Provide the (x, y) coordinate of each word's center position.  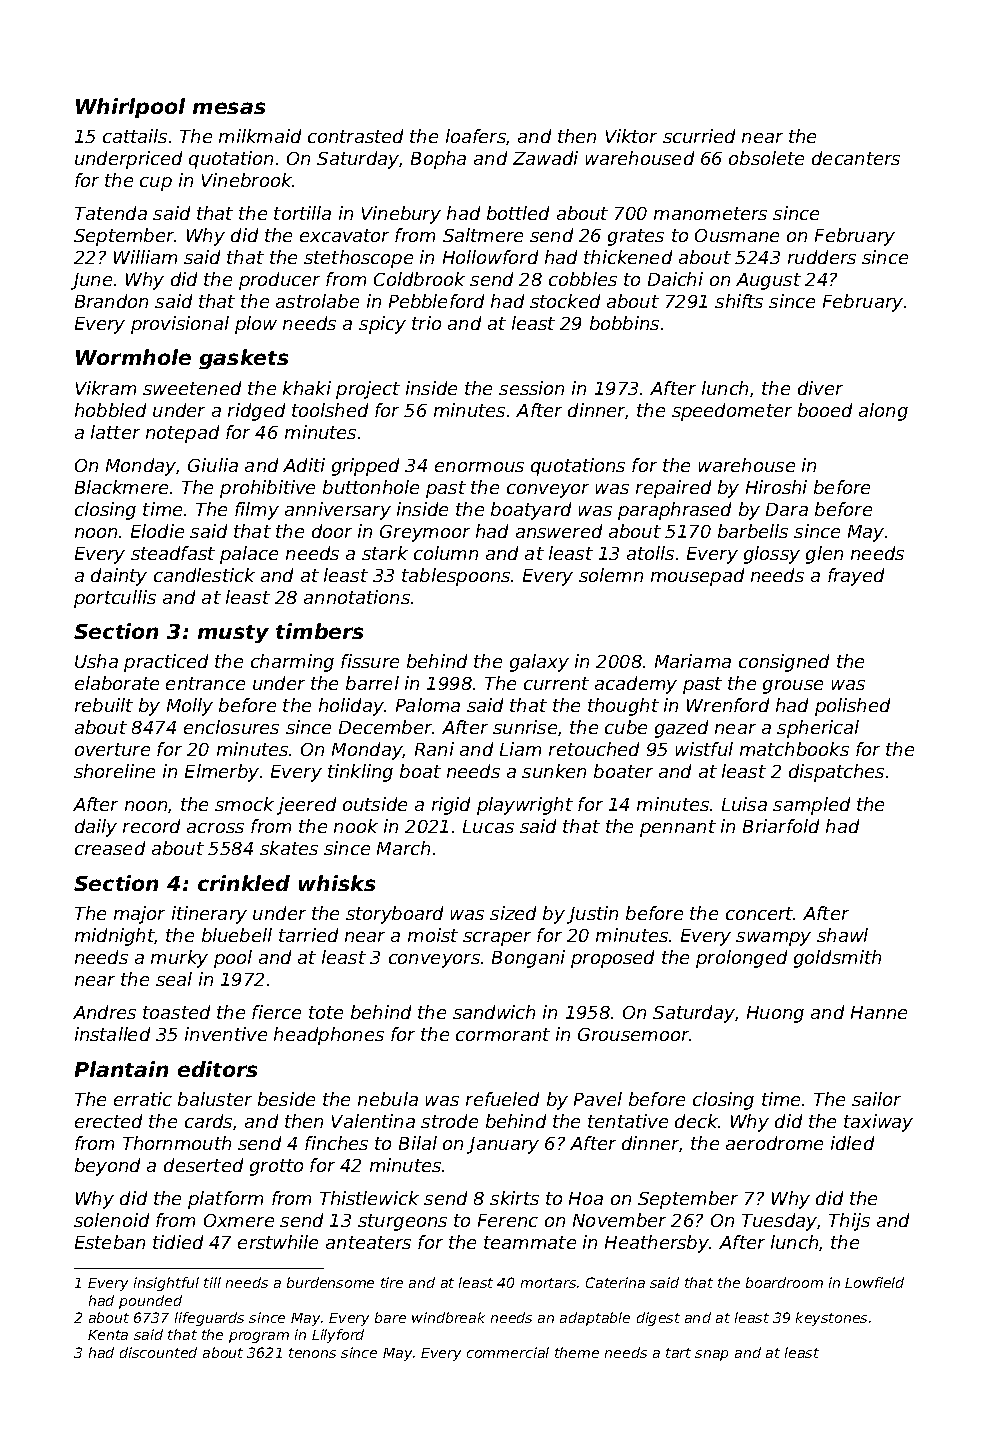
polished (852, 707)
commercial (508, 1352)
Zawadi (545, 158)
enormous (479, 467)
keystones (831, 1319)
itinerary (209, 915)
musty (233, 634)
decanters (856, 158)
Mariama (693, 661)
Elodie (157, 531)
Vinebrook (247, 180)
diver (820, 388)
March (403, 848)
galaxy (539, 663)
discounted (158, 1352)
